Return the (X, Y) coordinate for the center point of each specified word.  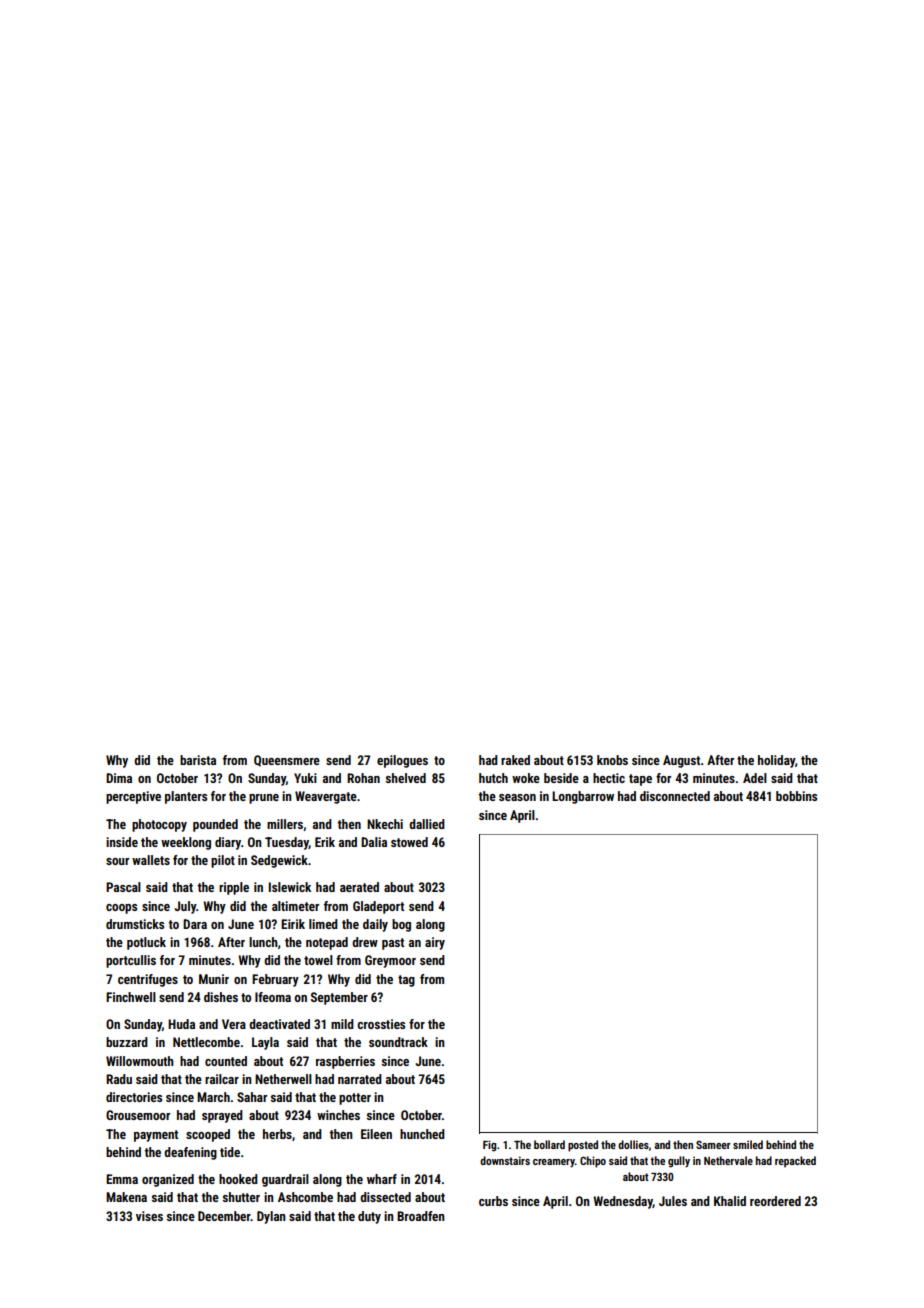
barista (198, 760)
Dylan (271, 1217)
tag (406, 981)
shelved (406, 778)
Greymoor (390, 961)
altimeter (295, 906)
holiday (776, 761)
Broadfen (421, 1216)
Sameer (713, 1144)
